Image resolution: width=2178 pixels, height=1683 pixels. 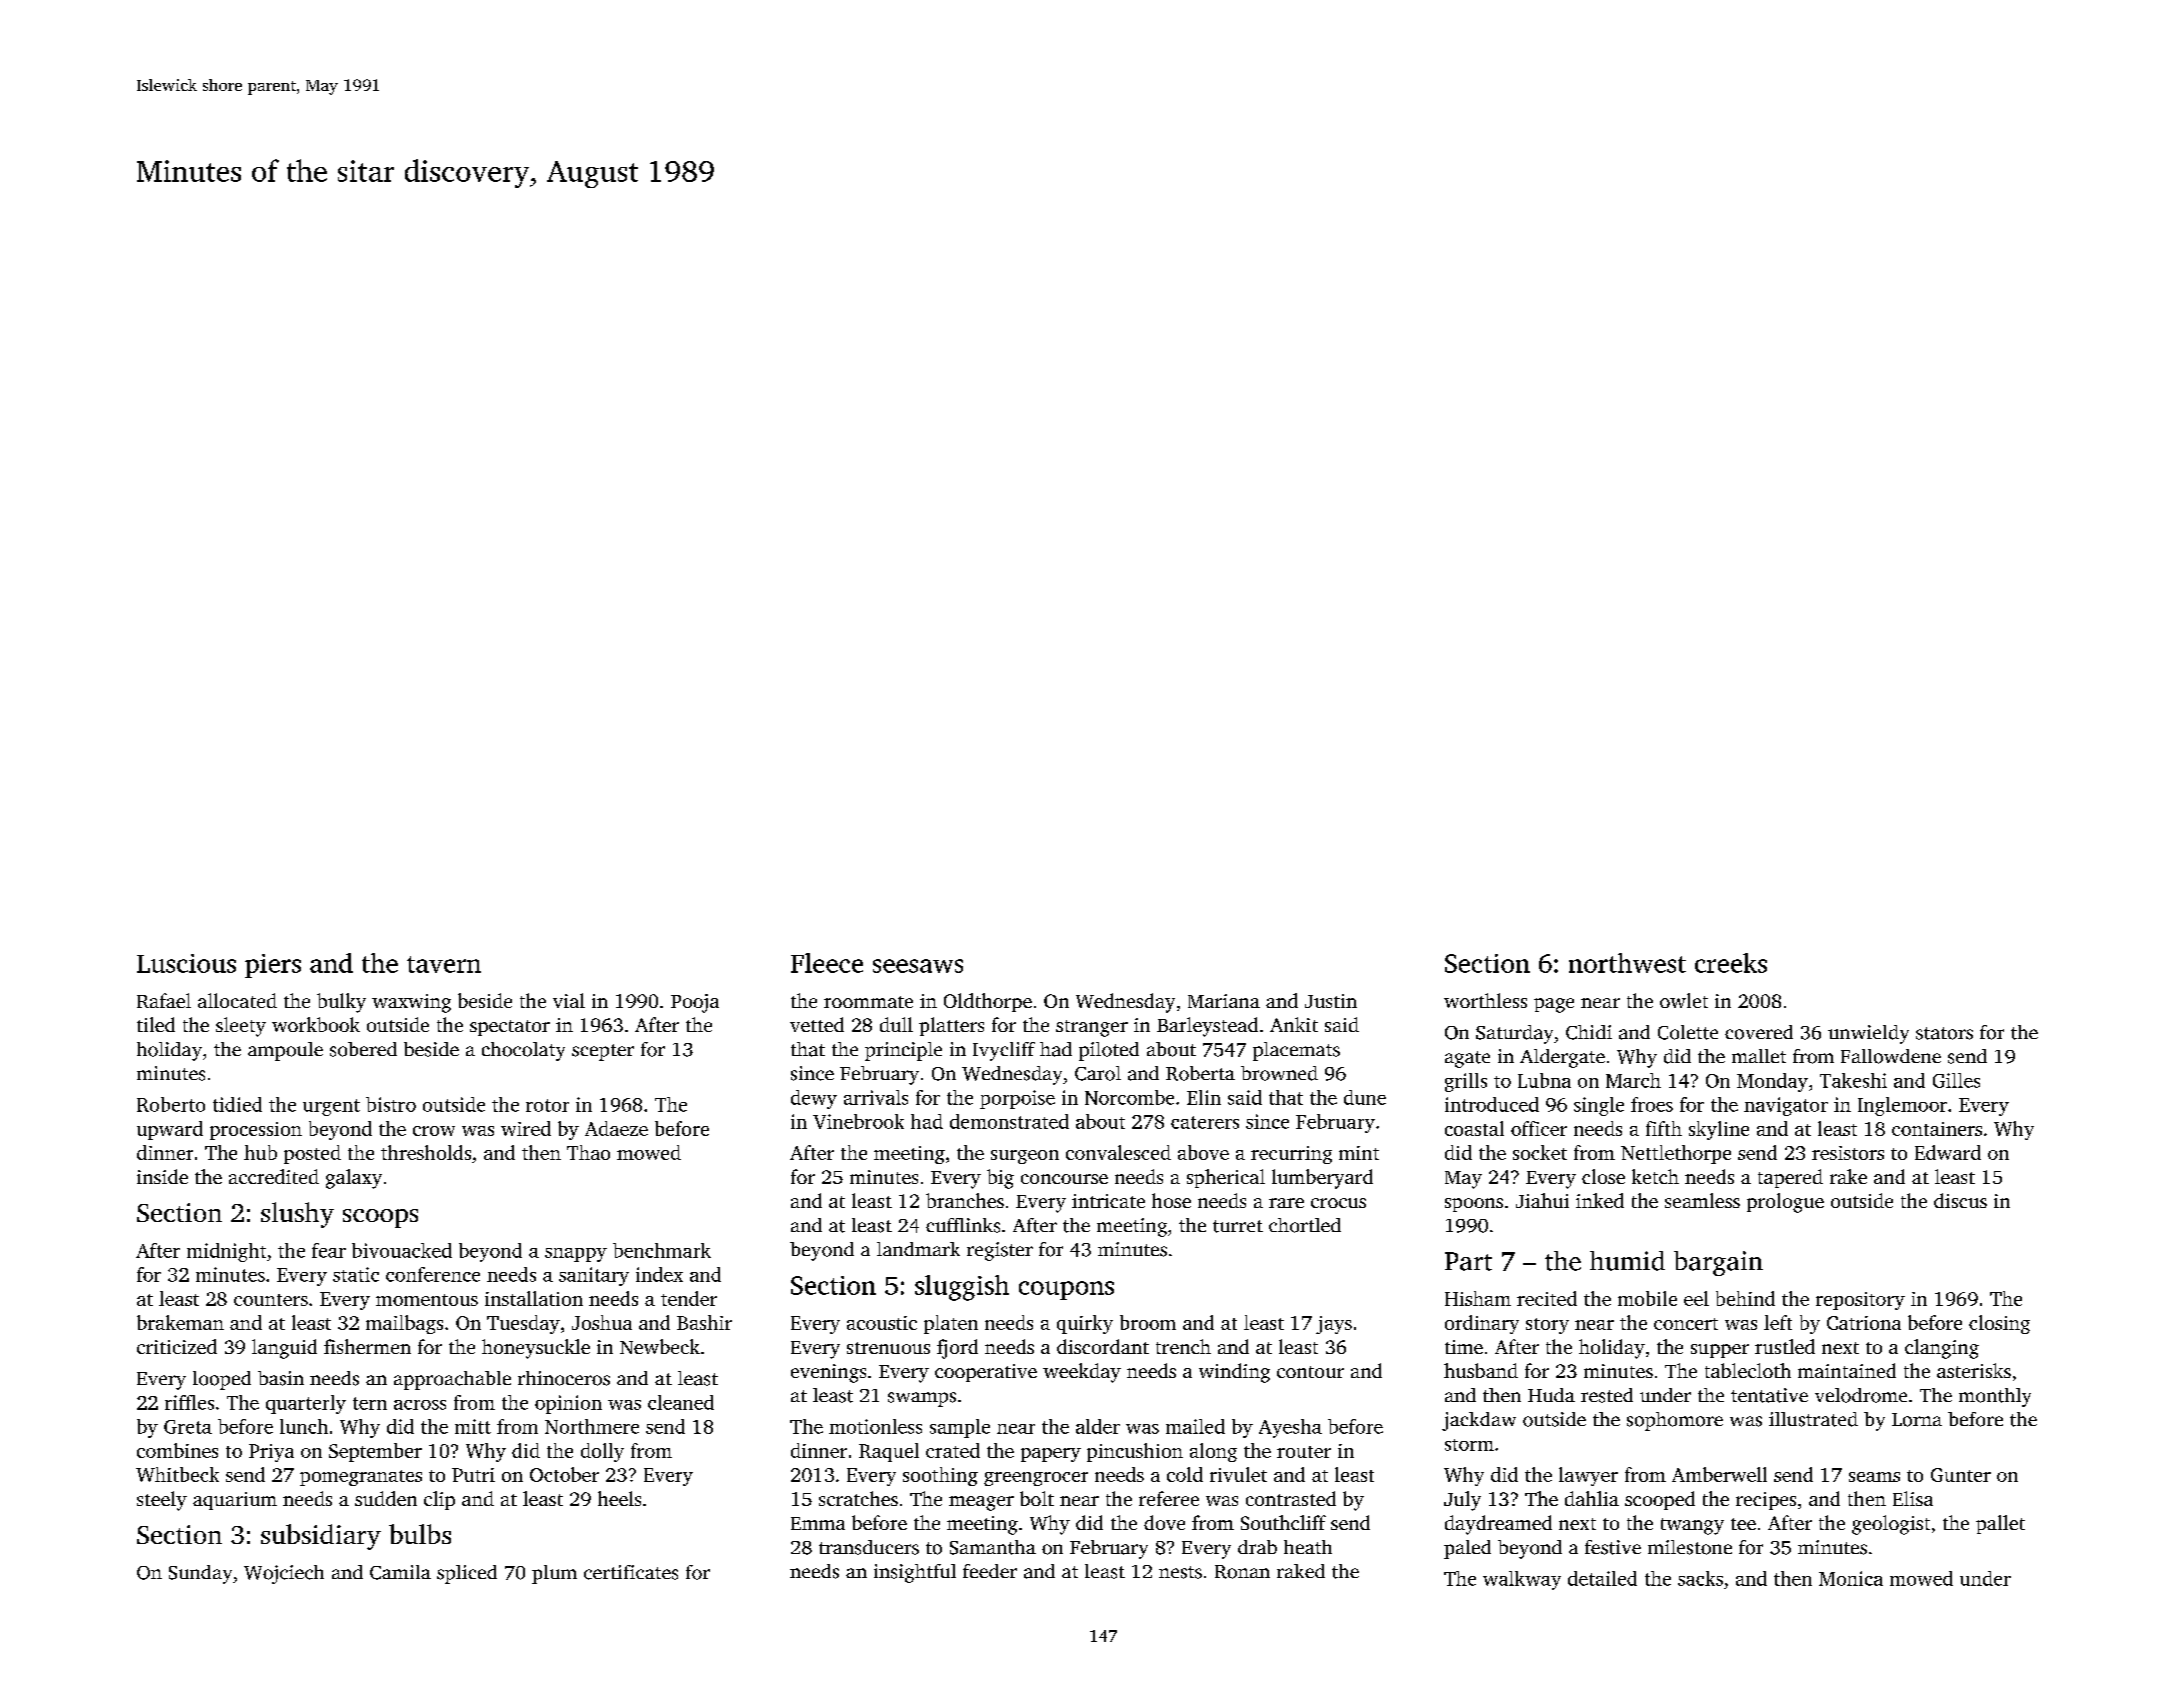 I want to click on certificates, so click(x=631, y=1572).
